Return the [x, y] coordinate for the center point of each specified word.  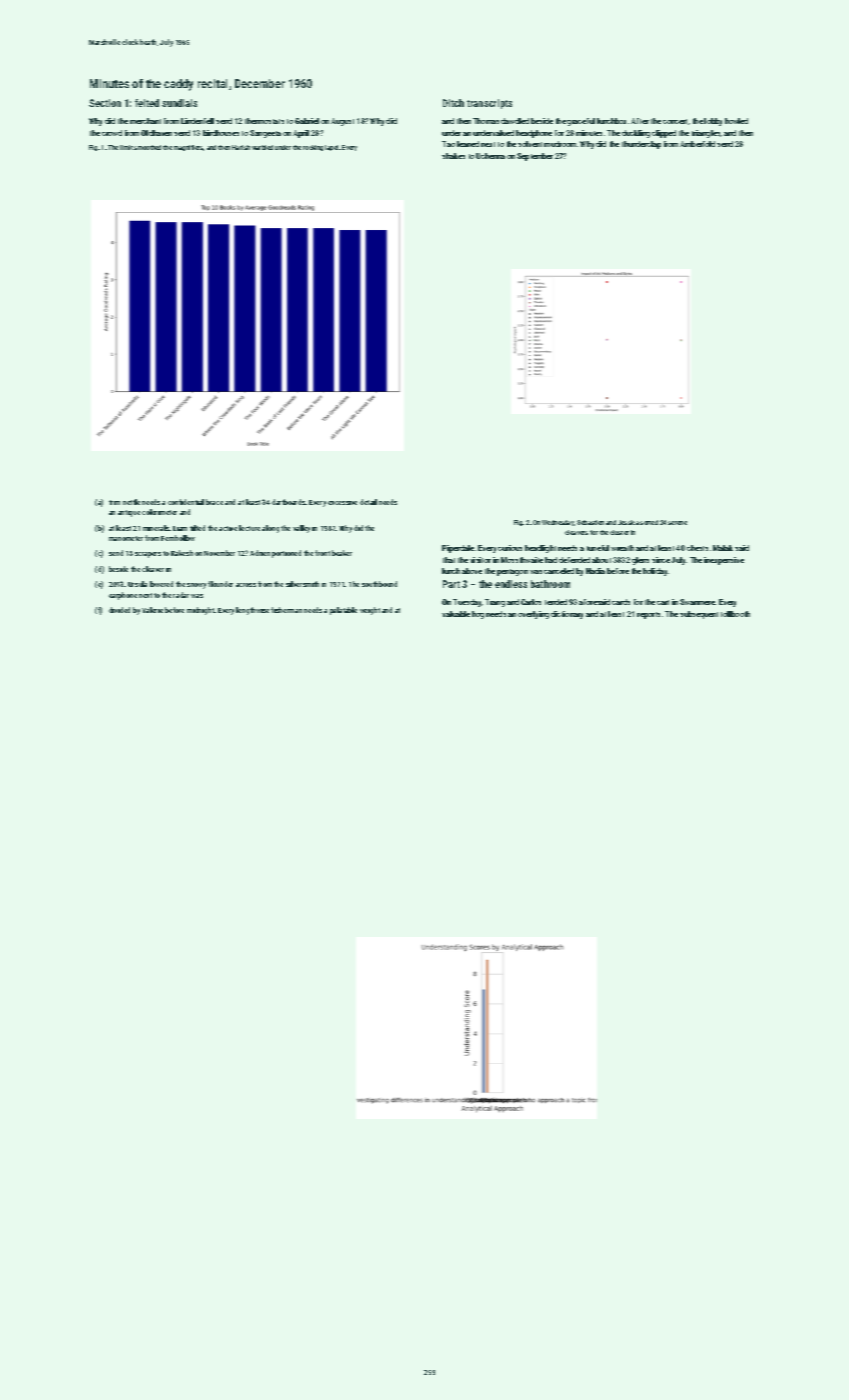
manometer [126, 538]
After [640, 121]
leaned [468, 144]
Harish [241, 147]
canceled [559, 571]
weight [370, 611]
